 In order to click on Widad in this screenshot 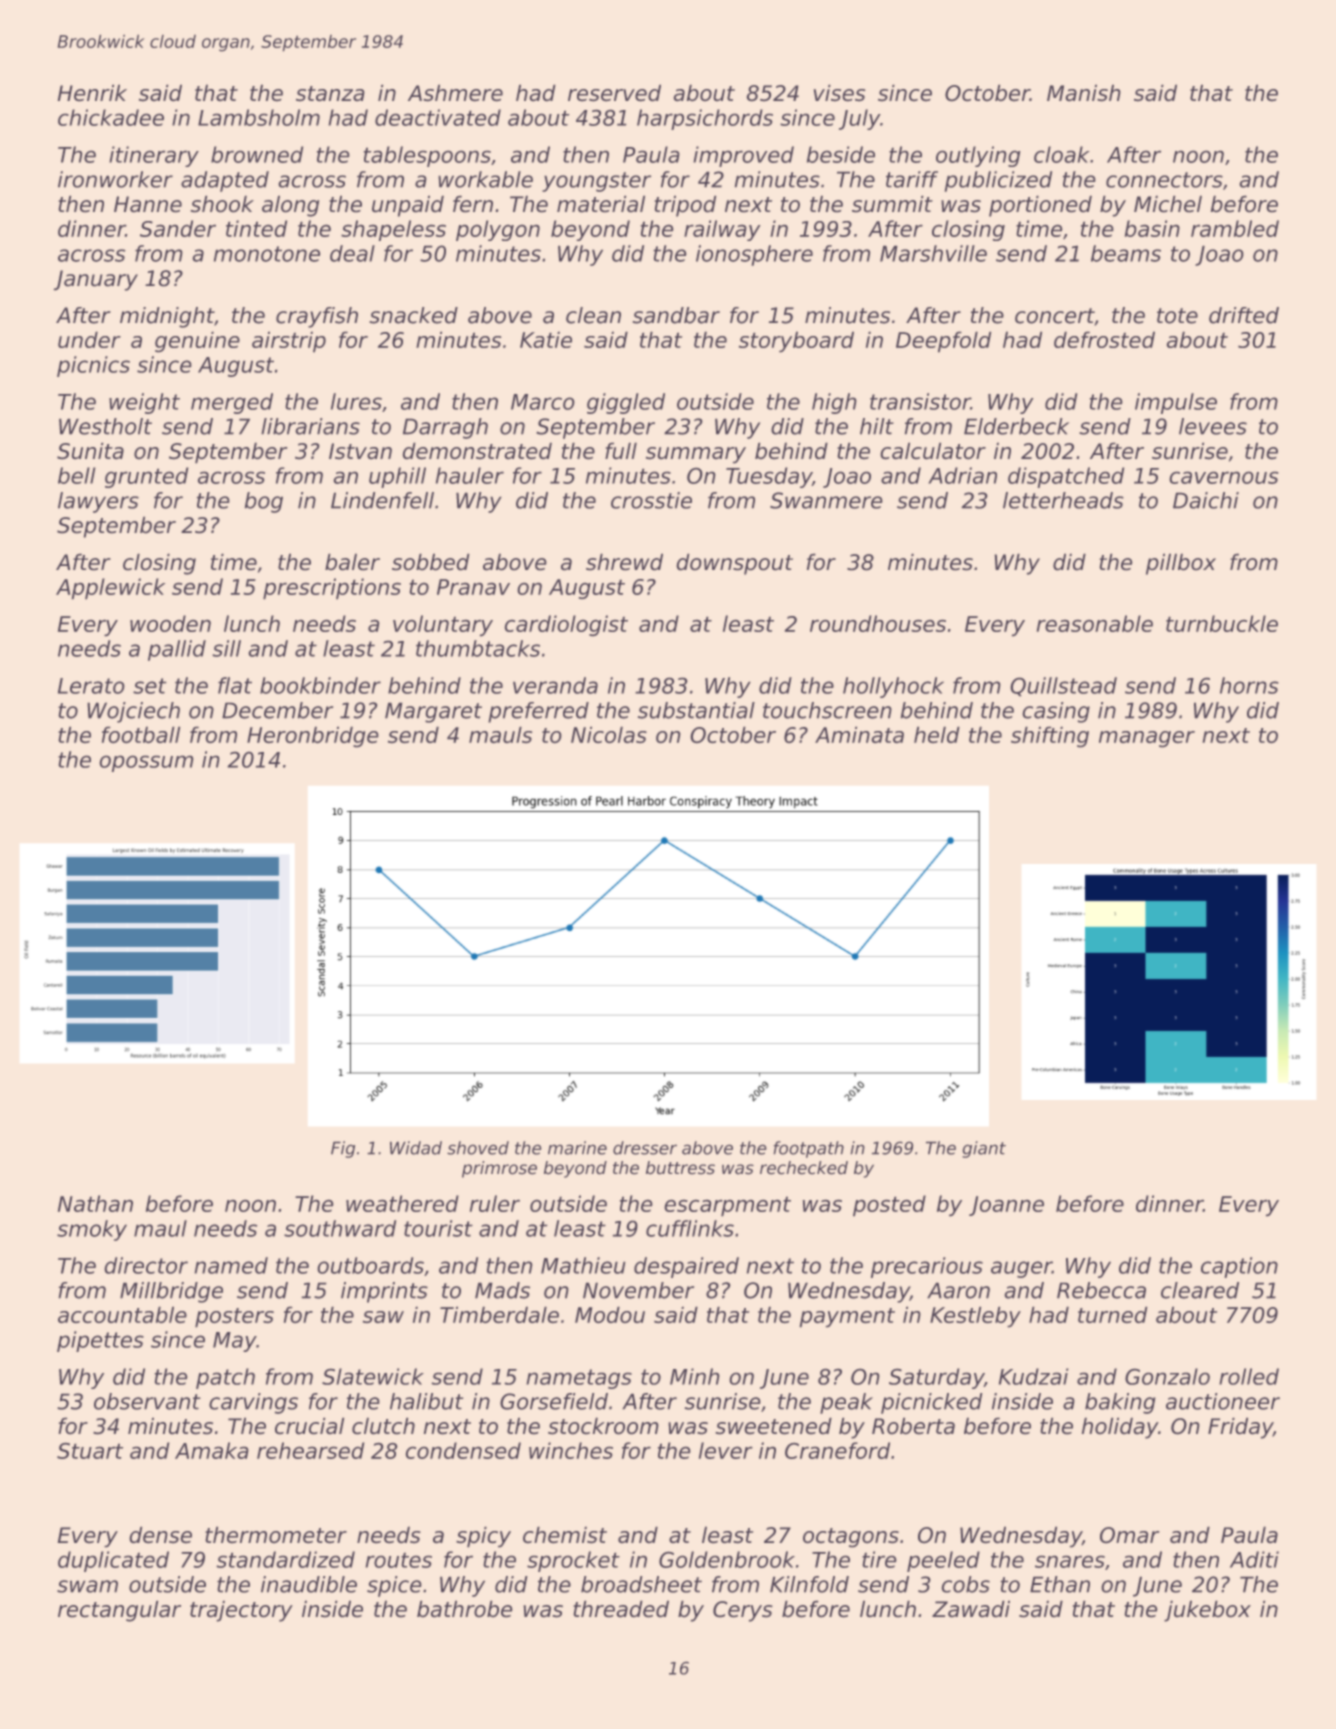, I will do `click(416, 1148)`.
